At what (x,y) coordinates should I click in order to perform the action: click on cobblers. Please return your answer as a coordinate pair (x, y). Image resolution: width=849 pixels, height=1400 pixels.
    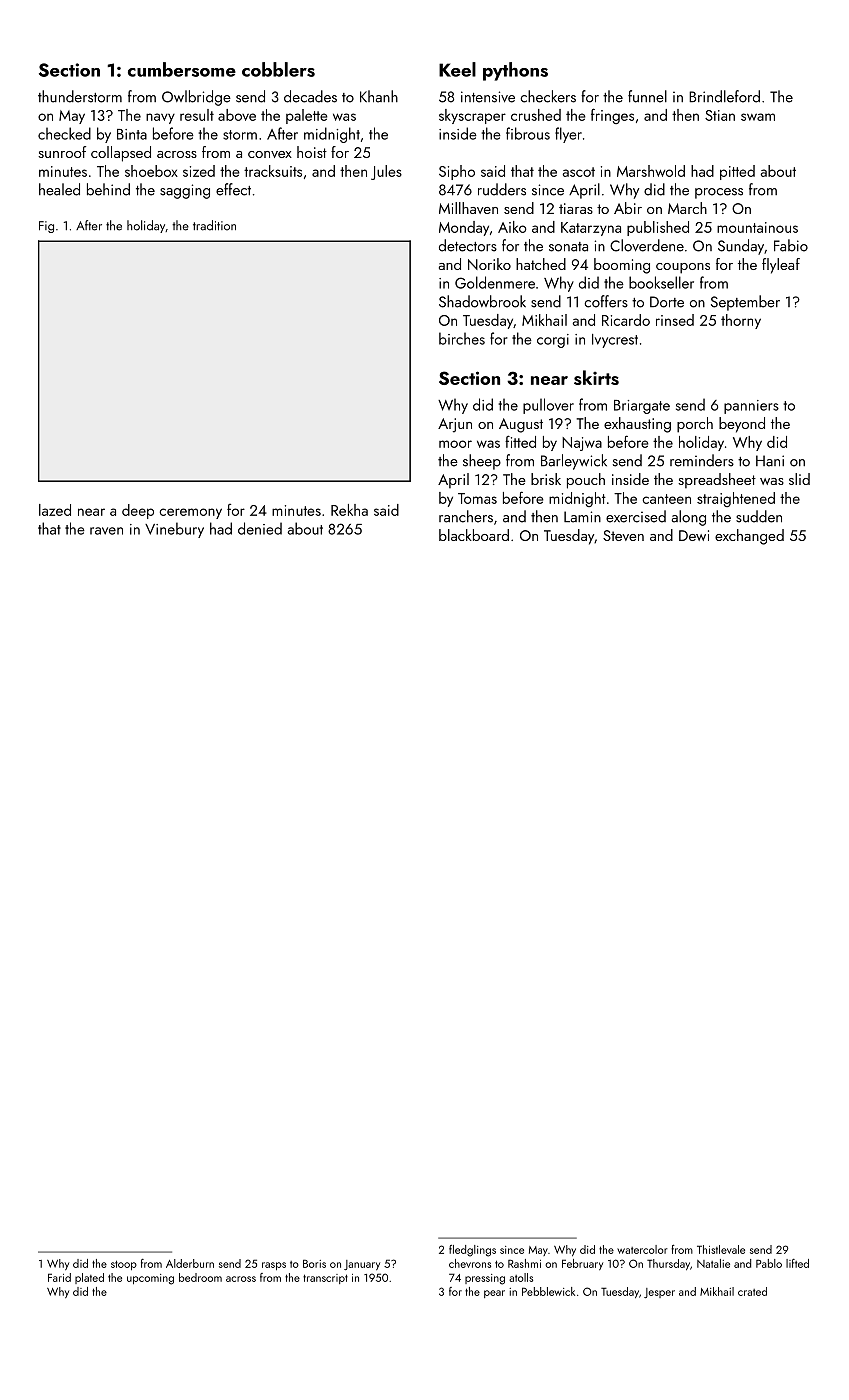
    Looking at the image, I should click on (278, 69).
